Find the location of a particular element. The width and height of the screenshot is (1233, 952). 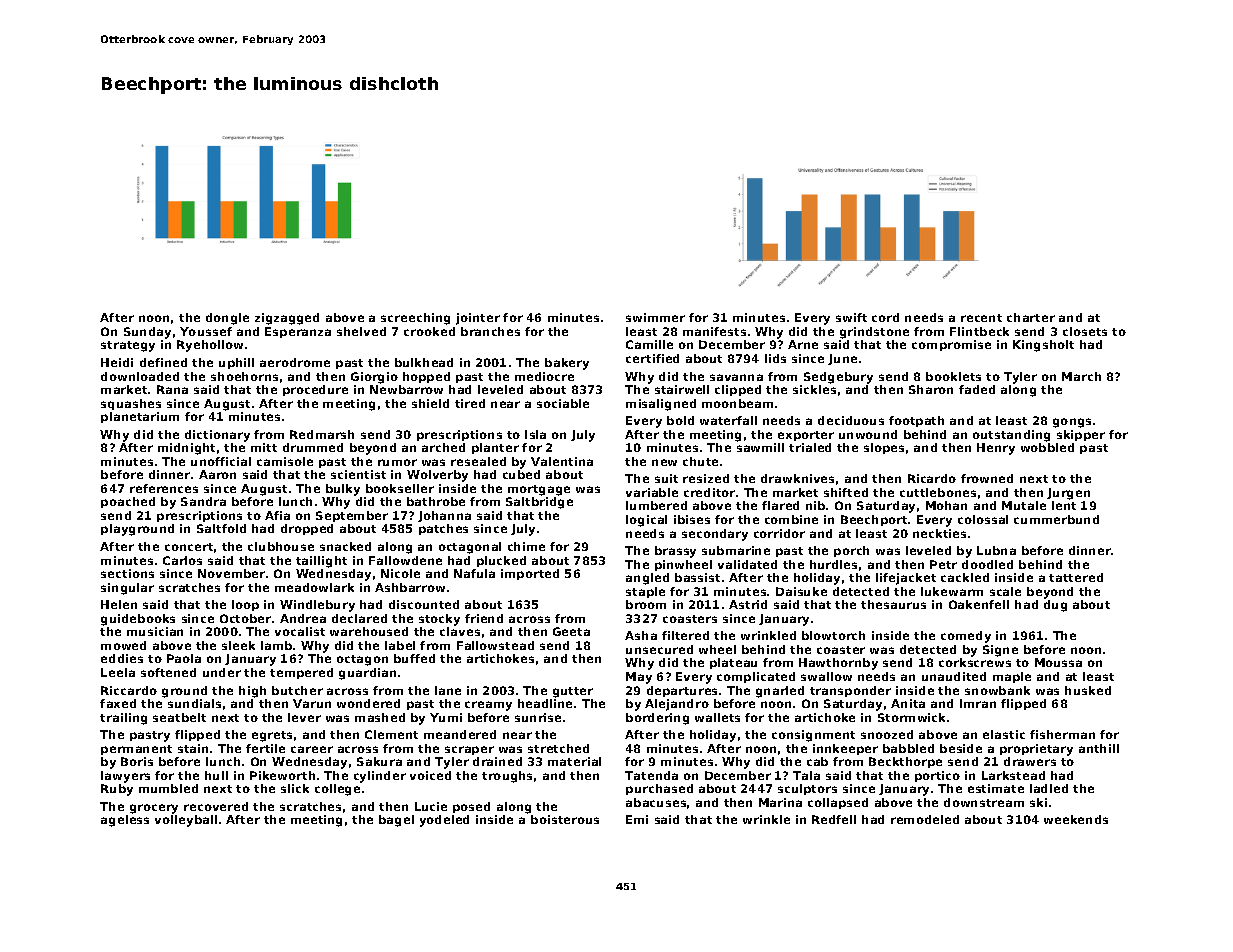

Wolverby is located at coordinates (437, 476).
